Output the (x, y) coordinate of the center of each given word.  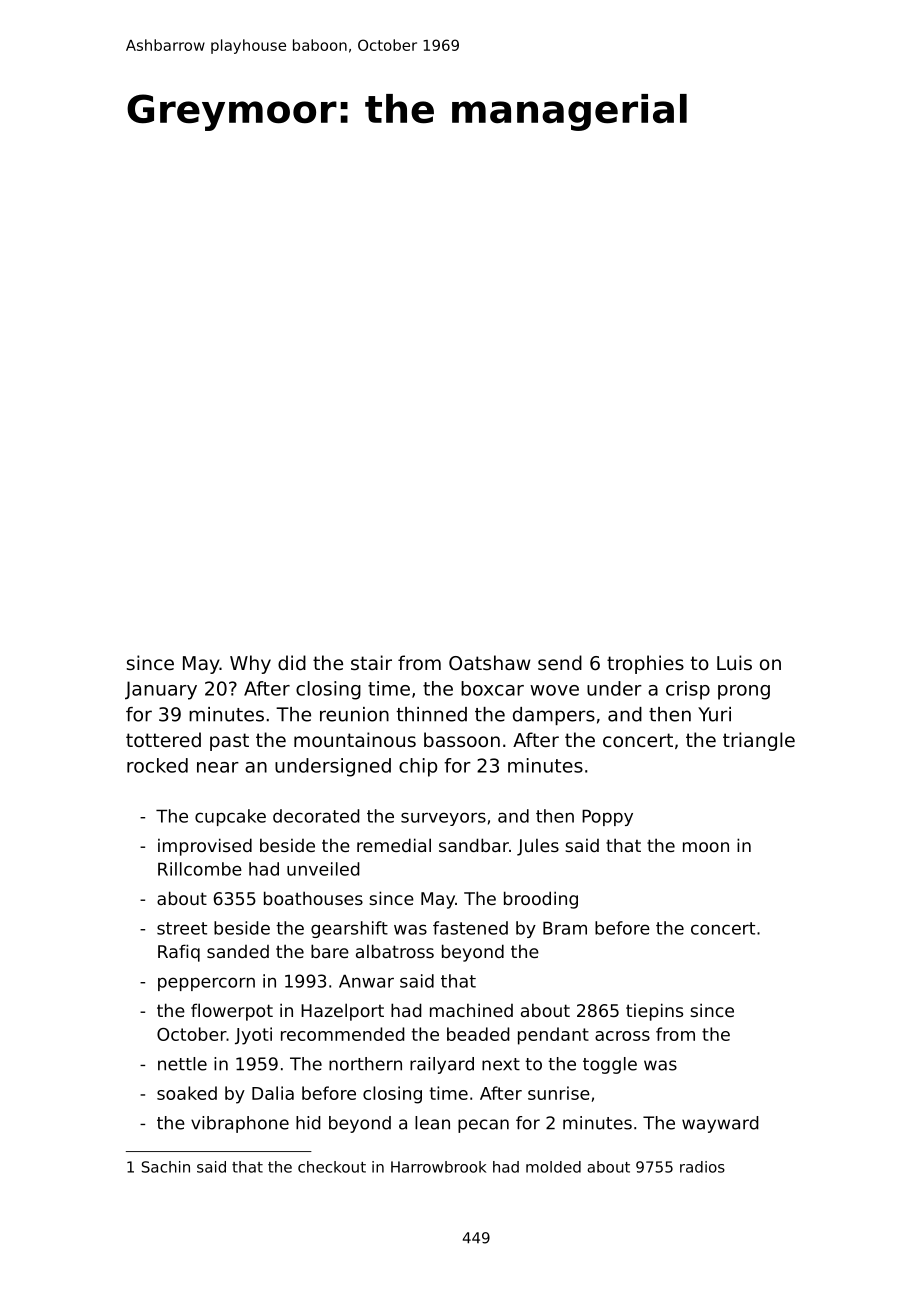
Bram (565, 928)
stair (371, 662)
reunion (354, 714)
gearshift (349, 929)
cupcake (230, 817)
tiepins (654, 1012)
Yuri (714, 714)
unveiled (323, 869)
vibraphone (240, 1124)
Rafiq (179, 953)
